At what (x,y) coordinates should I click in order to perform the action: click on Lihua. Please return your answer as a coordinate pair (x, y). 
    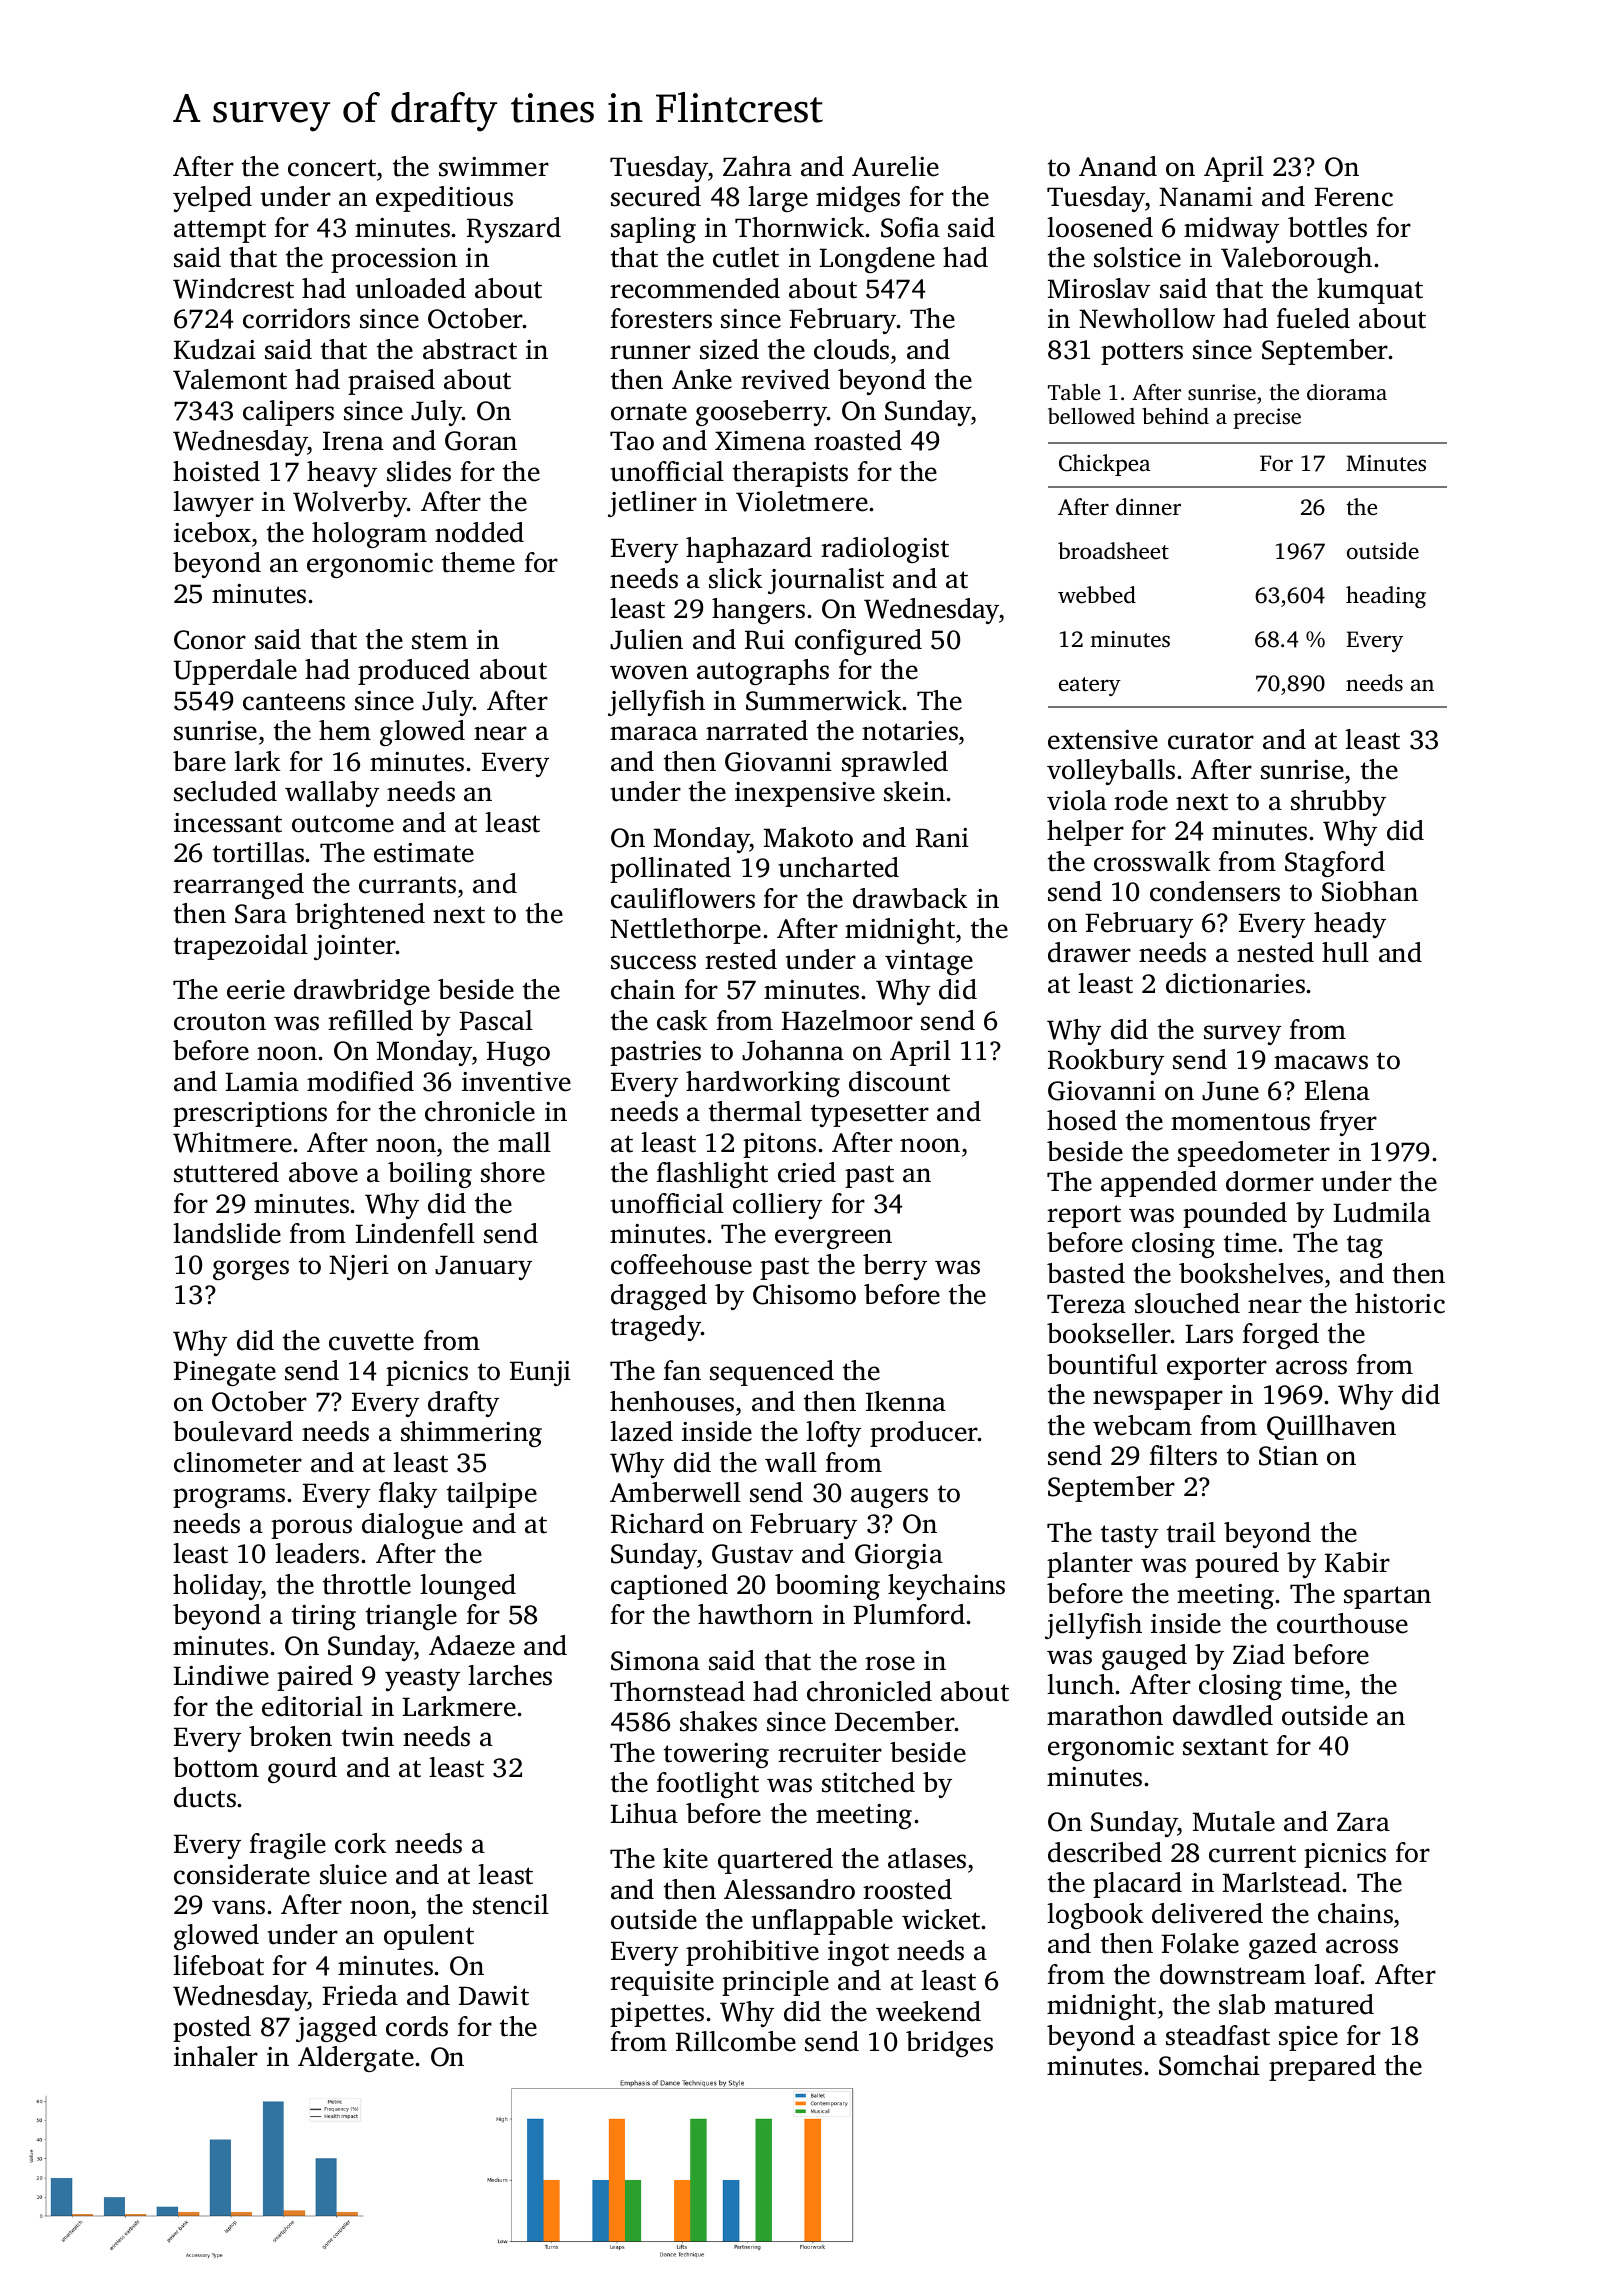
    Looking at the image, I should click on (644, 1813).
